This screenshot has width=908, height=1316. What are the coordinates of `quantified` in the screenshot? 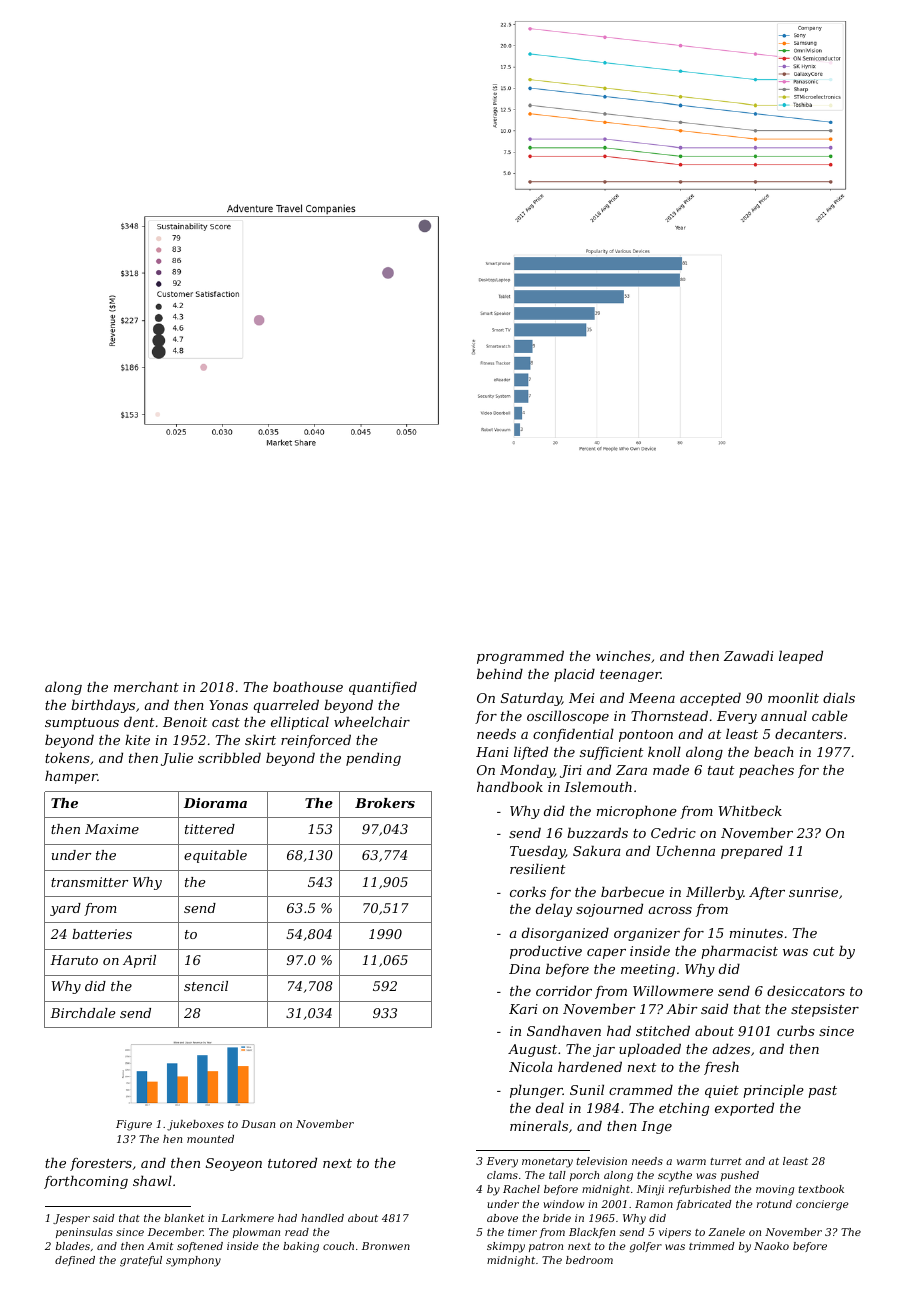 It's located at (383, 688).
